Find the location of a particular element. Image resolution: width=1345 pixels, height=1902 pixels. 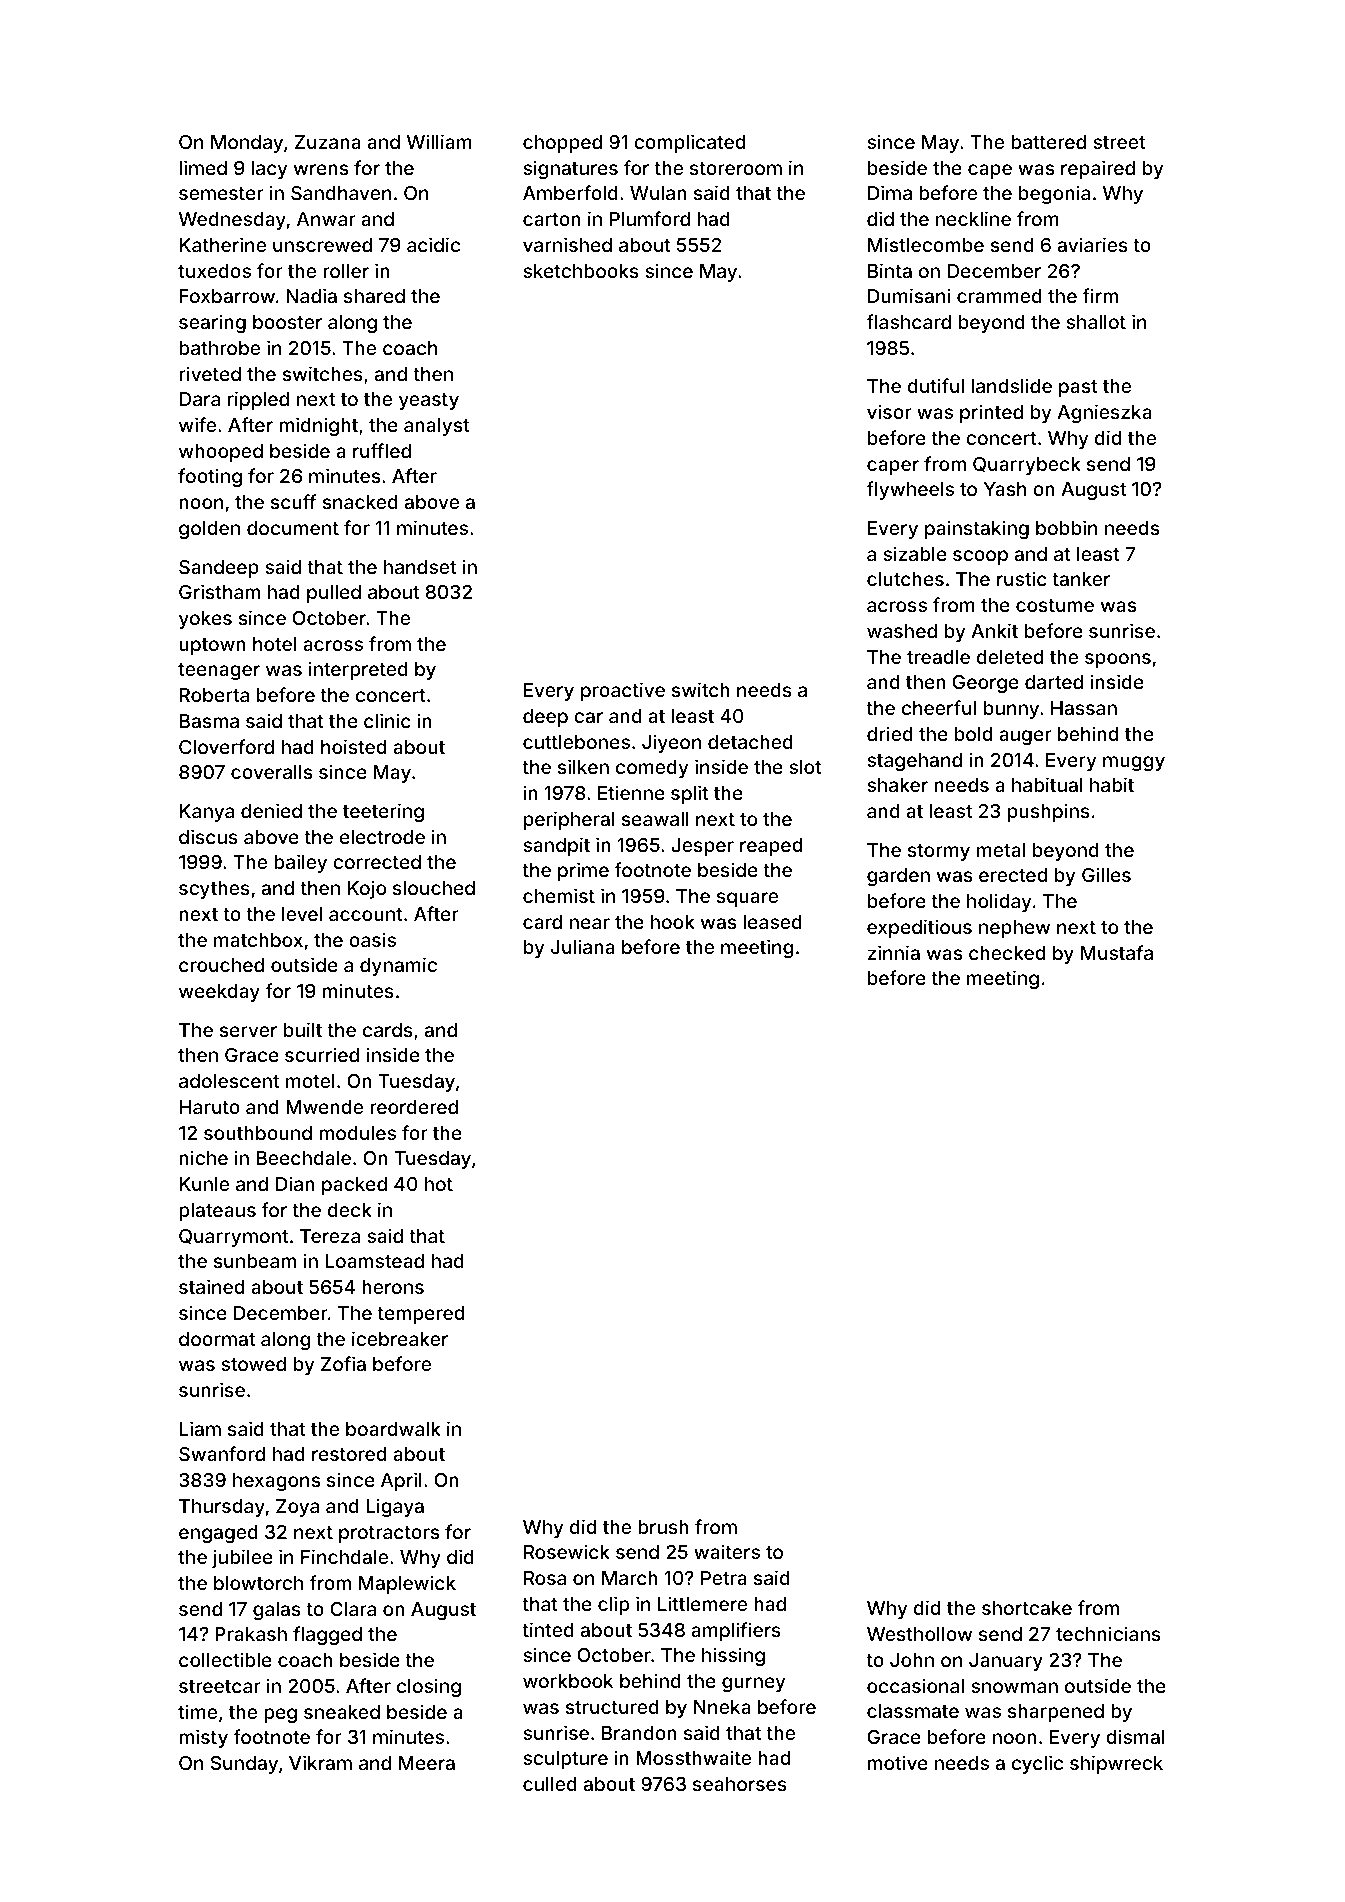

yokes is located at coordinates (205, 620).
